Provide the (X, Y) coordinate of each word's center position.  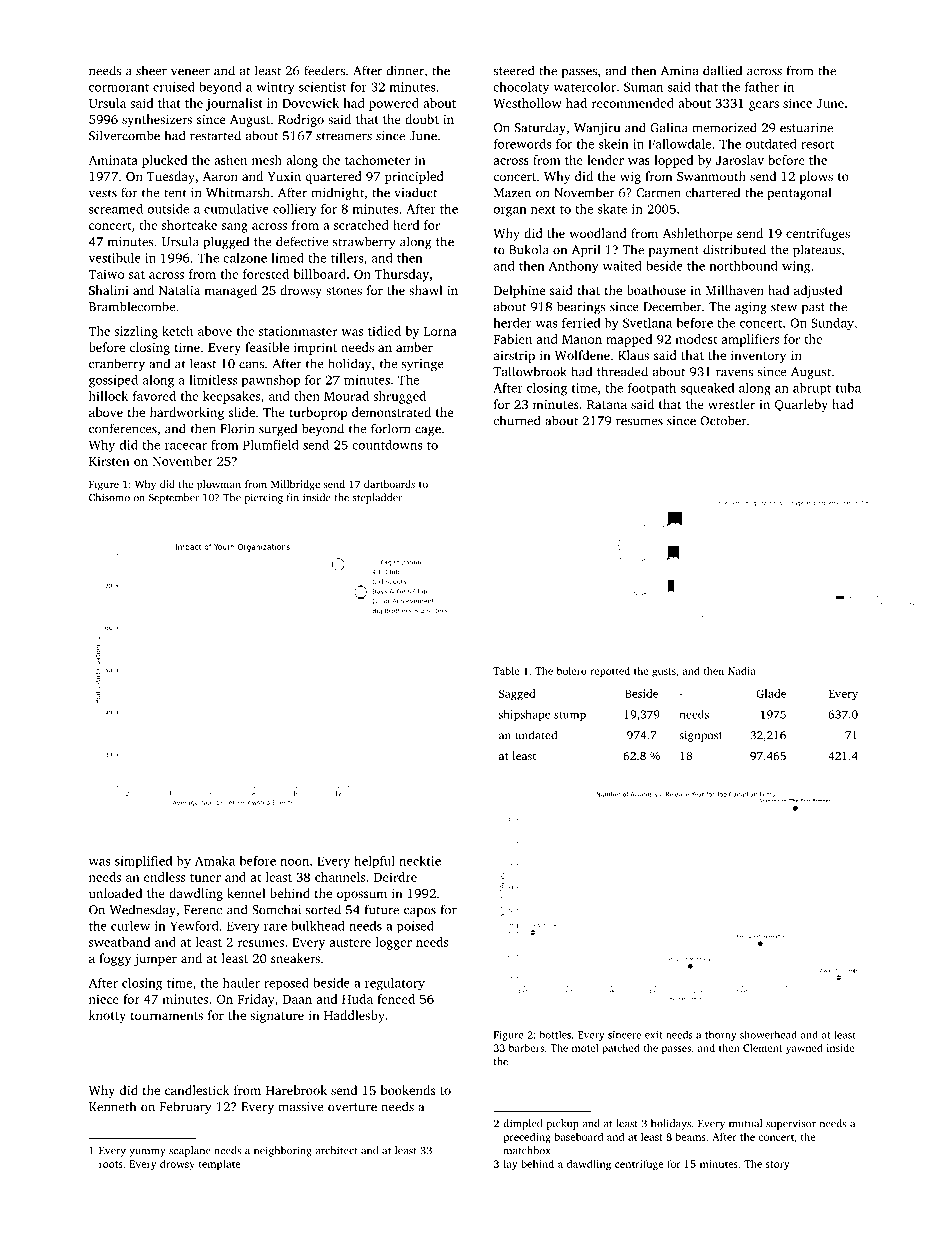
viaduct (415, 192)
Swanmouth (711, 176)
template (219, 1164)
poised (415, 927)
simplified (143, 862)
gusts (664, 672)
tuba (848, 388)
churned (516, 420)
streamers (344, 136)
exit (654, 1035)
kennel (246, 893)
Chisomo (109, 497)
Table (506, 671)
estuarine (806, 128)
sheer (151, 70)
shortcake (189, 225)
